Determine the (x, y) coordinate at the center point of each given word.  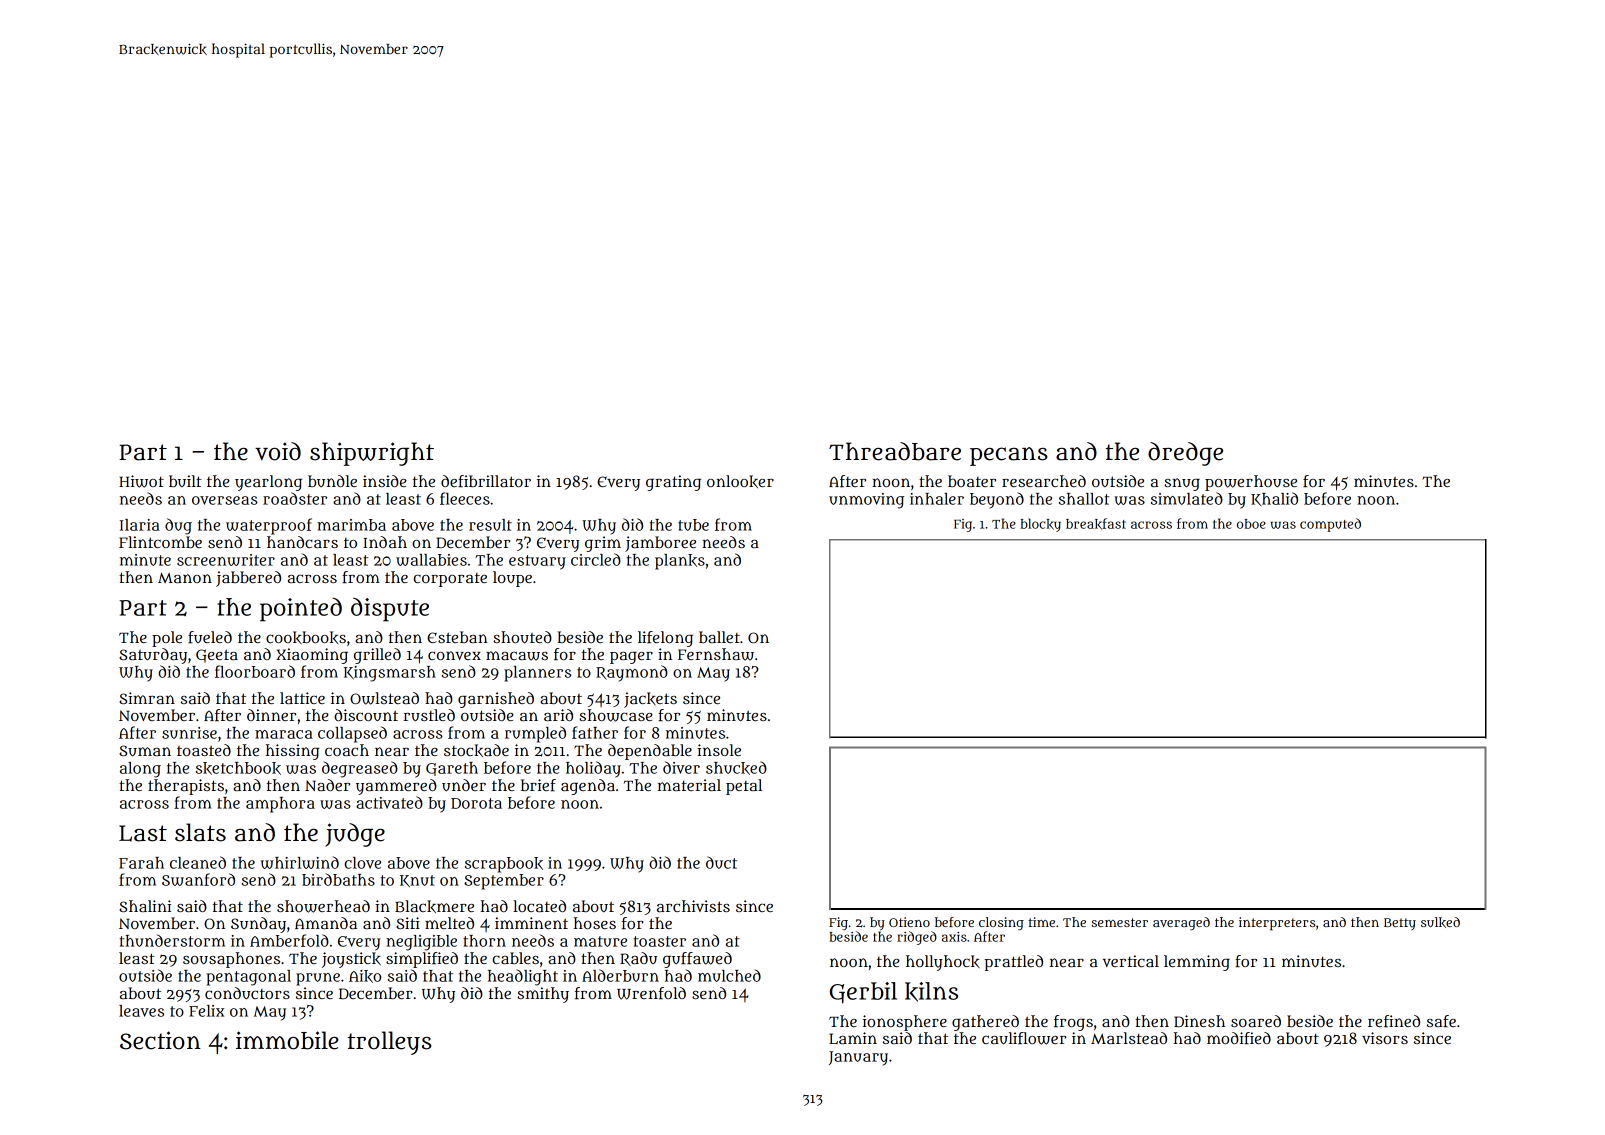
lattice (302, 698)
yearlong (268, 483)
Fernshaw (716, 654)
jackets (650, 700)
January (858, 1058)
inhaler (937, 499)
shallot (1084, 499)
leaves (141, 1011)
